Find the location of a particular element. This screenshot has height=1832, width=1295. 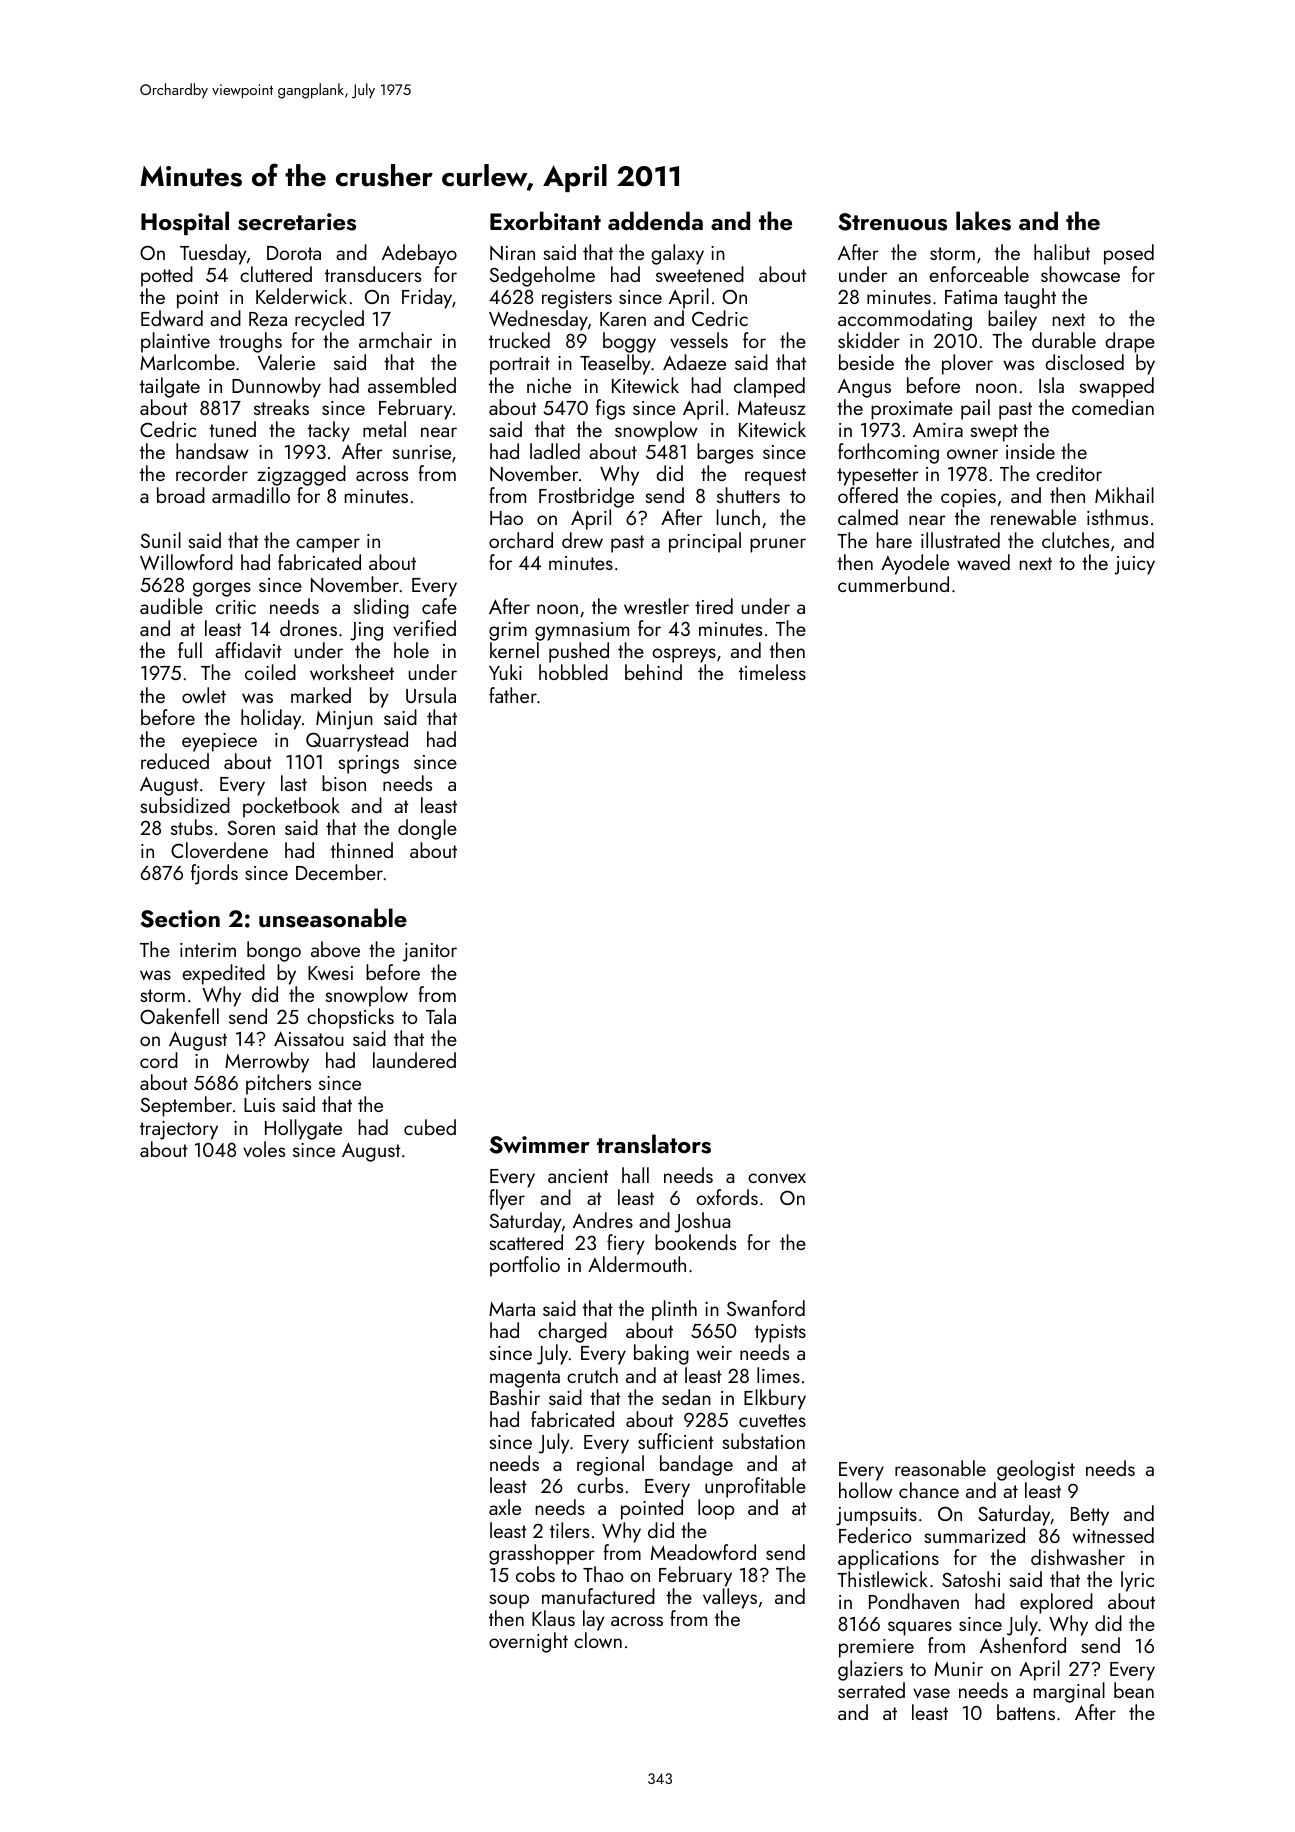

Hospital is located at coordinates (185, 223).
